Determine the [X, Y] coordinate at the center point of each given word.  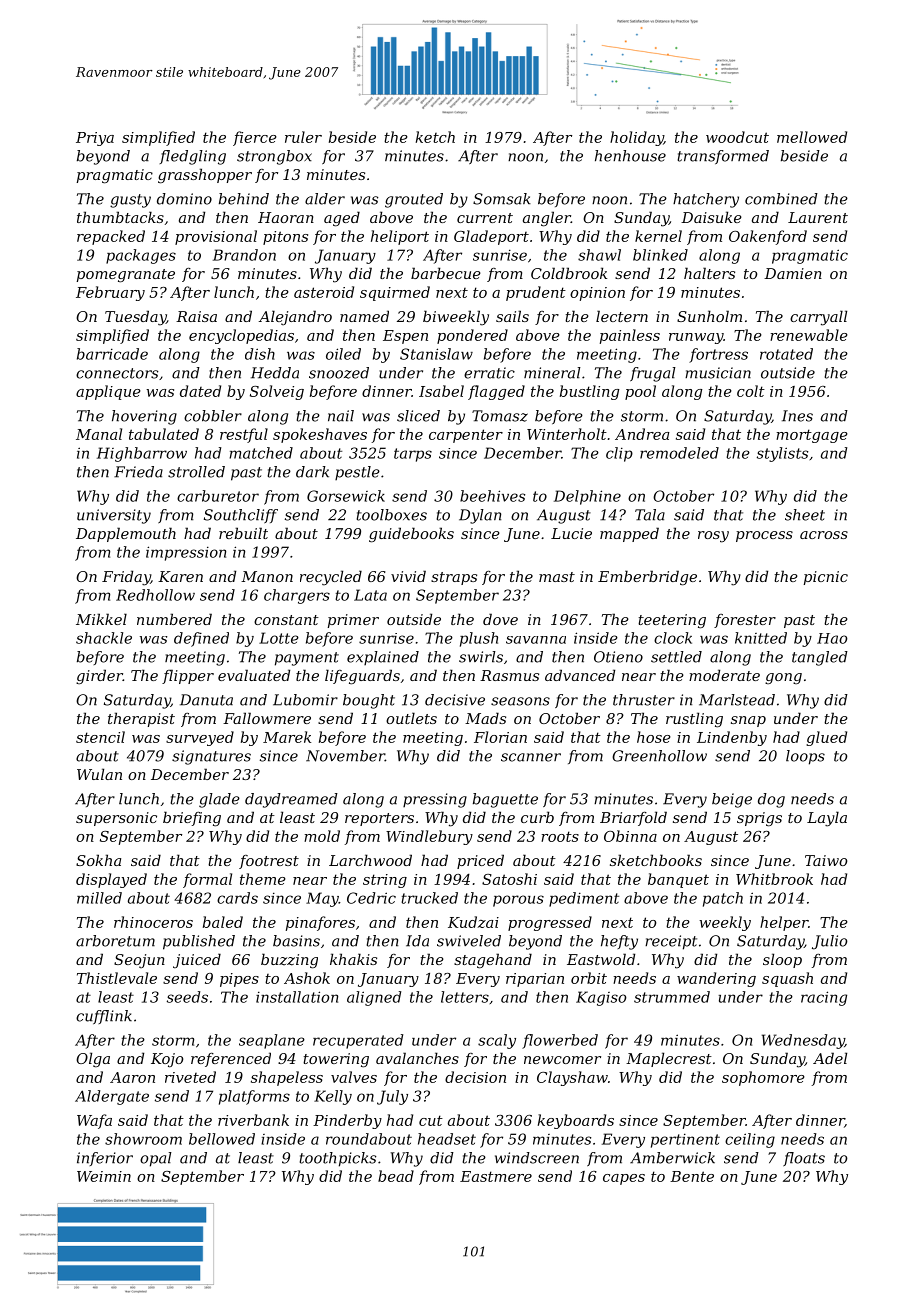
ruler [303, 137]
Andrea [642, 434]
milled [99, 898]
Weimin [104, 1176]
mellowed [812, 137]
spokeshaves [320, 435]
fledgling [192, 157]
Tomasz [500, 416]
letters [465, 997]
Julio [829, 942]
